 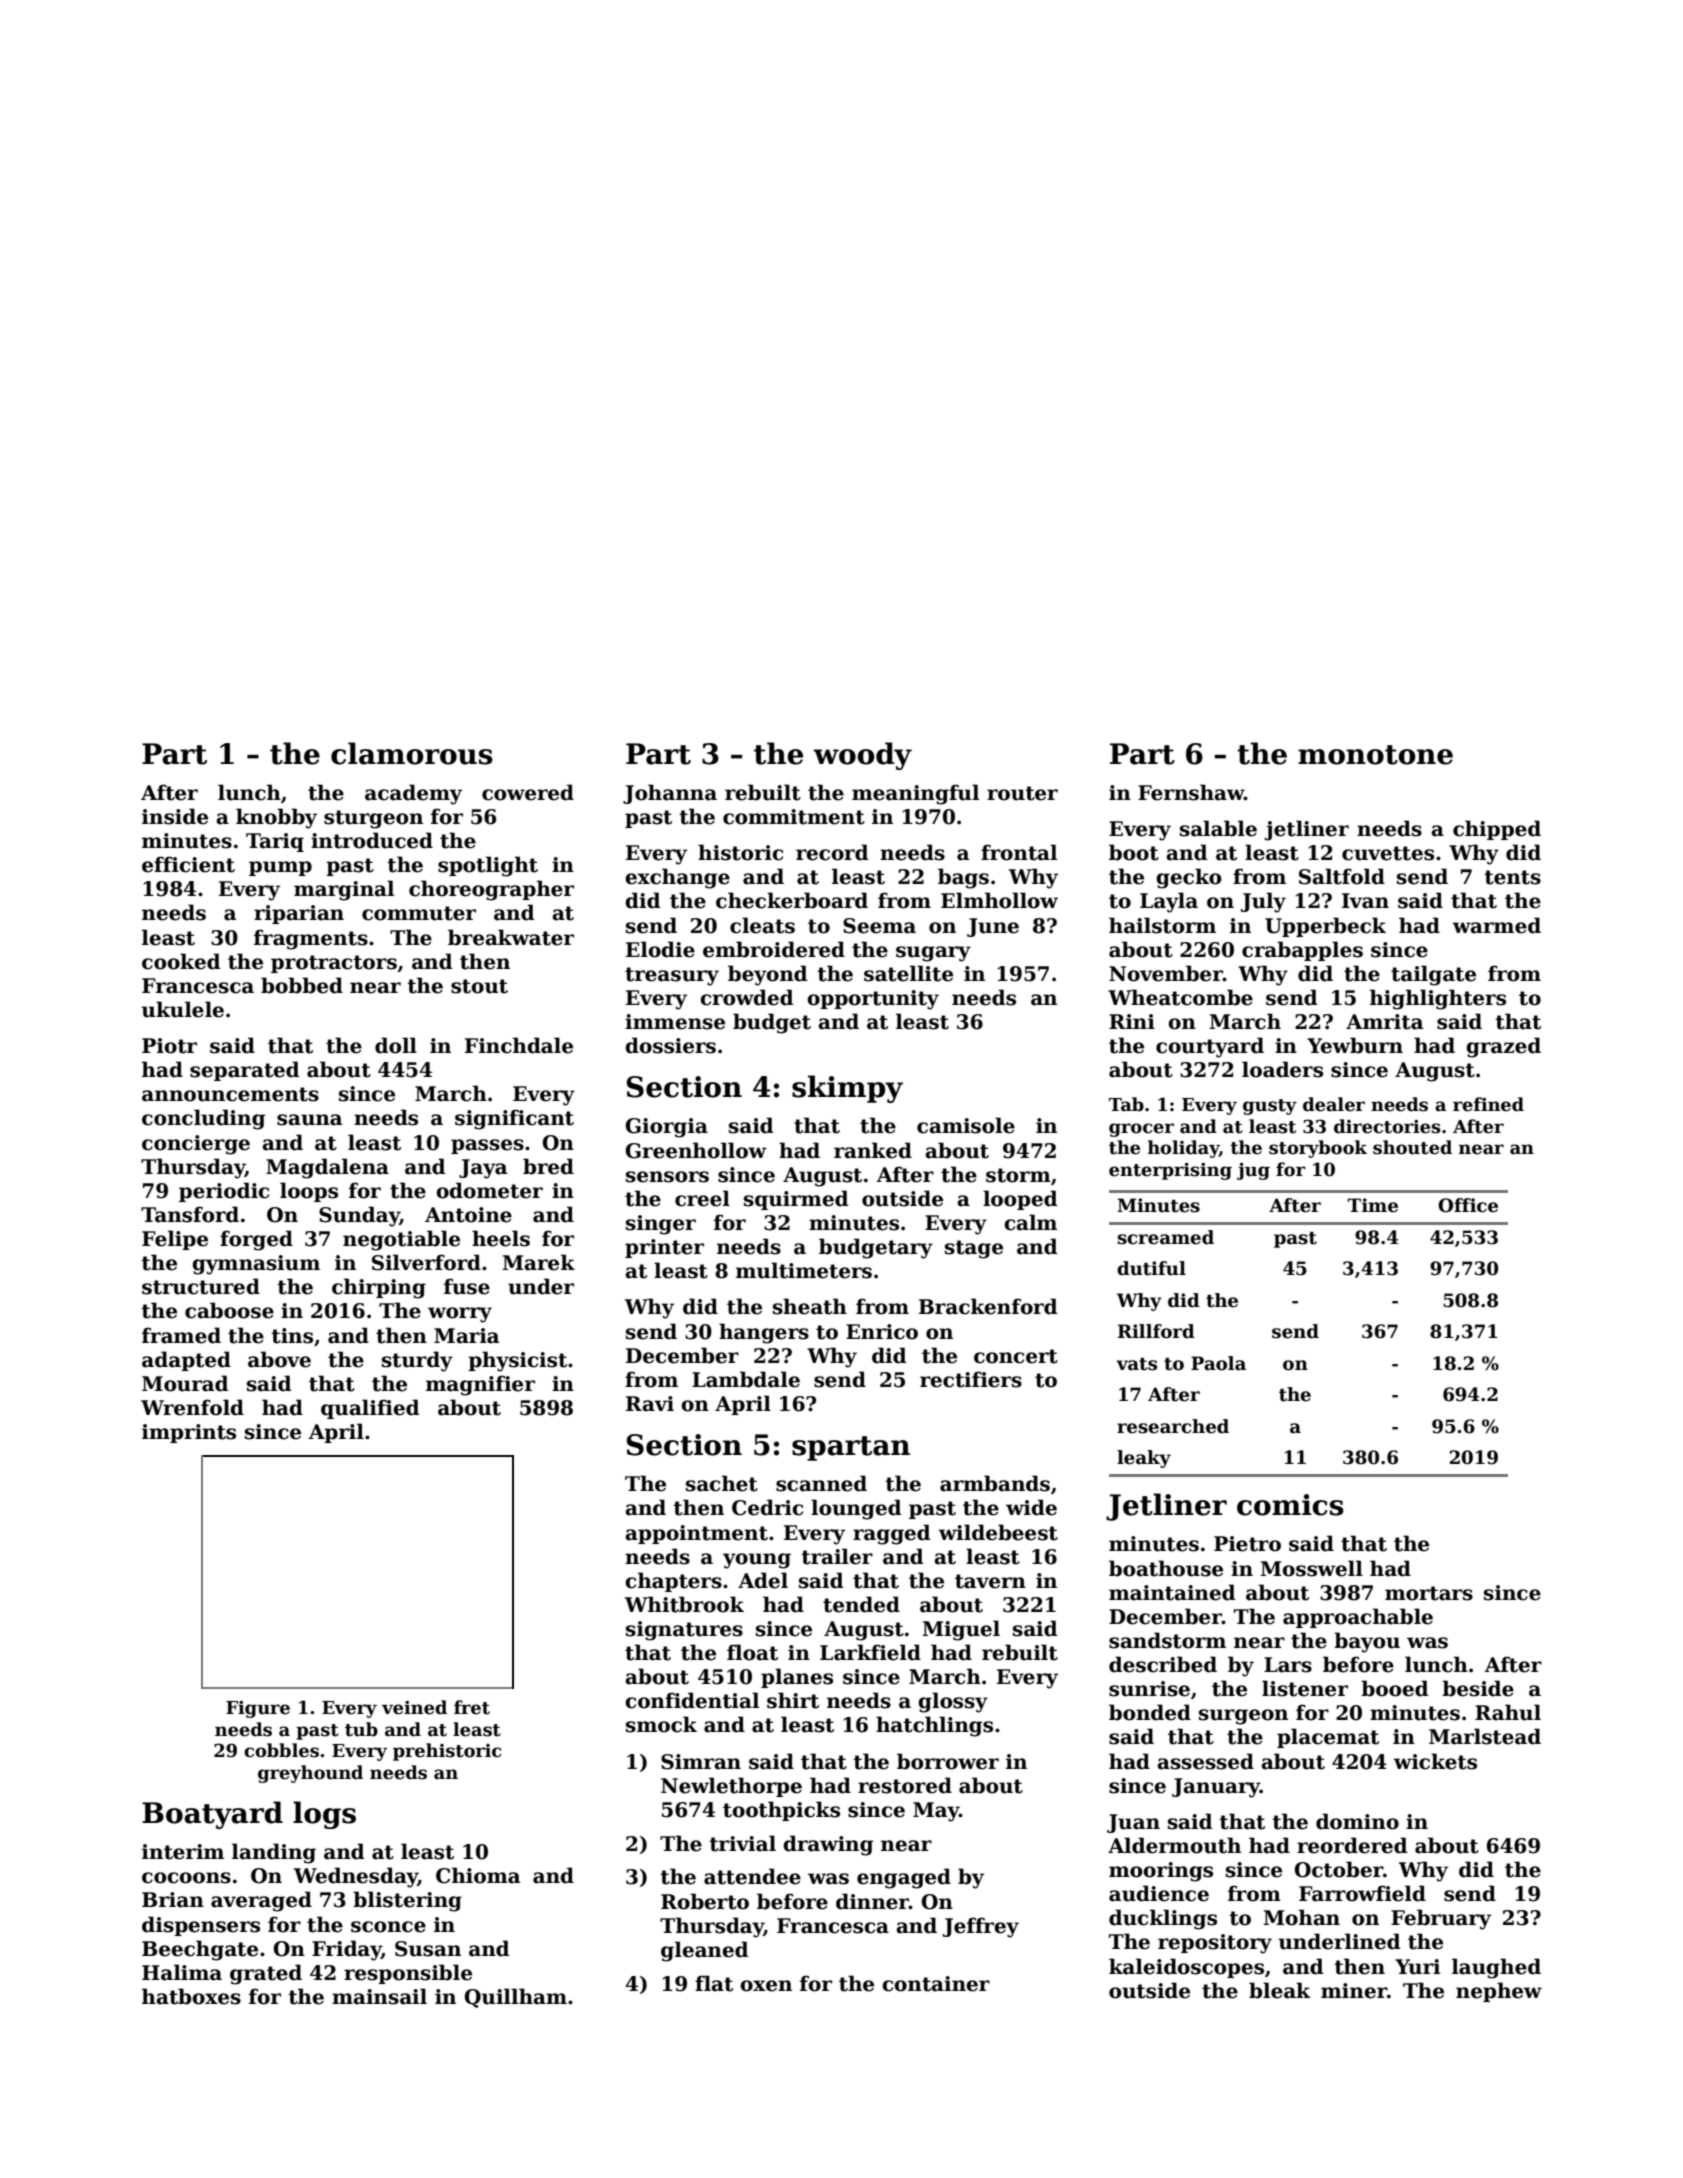 What do you see at coordinates (519, 1045) in the document?
I see `Finchdale` at bounding box center [519, 1045].
